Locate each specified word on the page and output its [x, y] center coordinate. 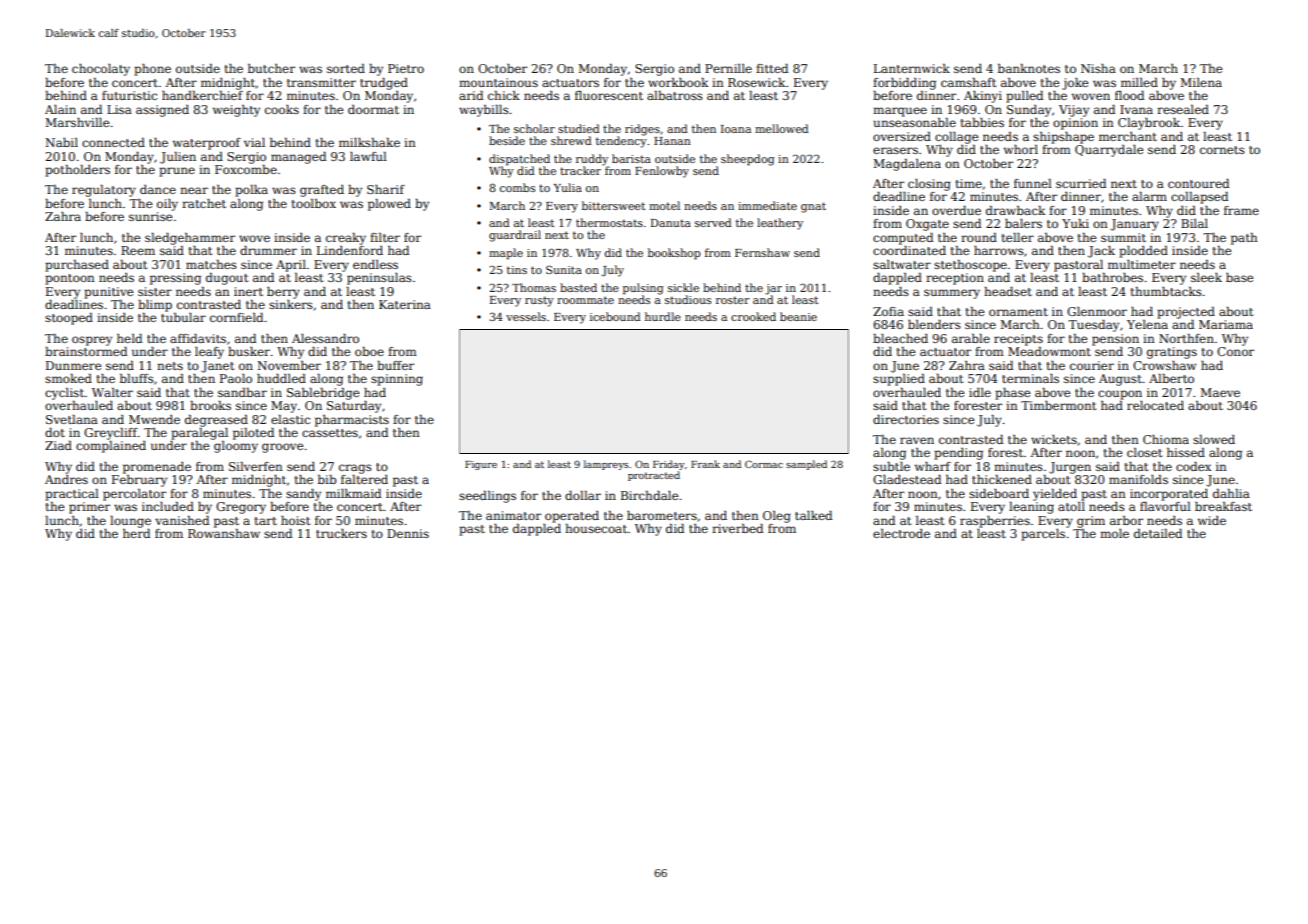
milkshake [369, 142]
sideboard [999, 493]
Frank [705, 464]
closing [929, 185]
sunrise [150, 216]
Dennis [408, 533]
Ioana [736, 129]
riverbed [737, 528]
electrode [901, 533]
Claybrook [1149, 124]
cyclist [64, 394]
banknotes [1029, 68]
